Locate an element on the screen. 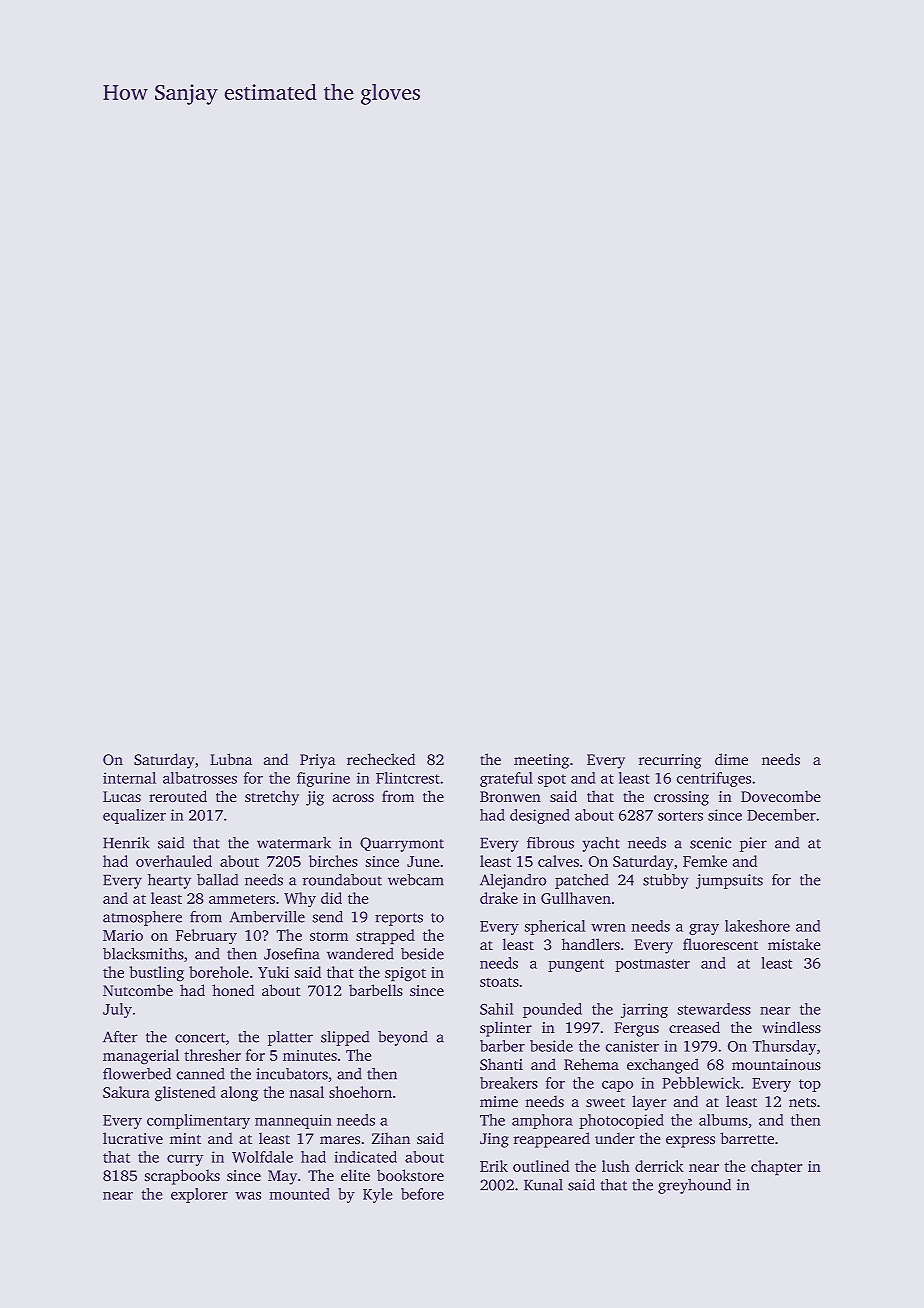 The width and height of the screenshot is (924, 1308). greyhound is located at coordinates (694, 1186).
